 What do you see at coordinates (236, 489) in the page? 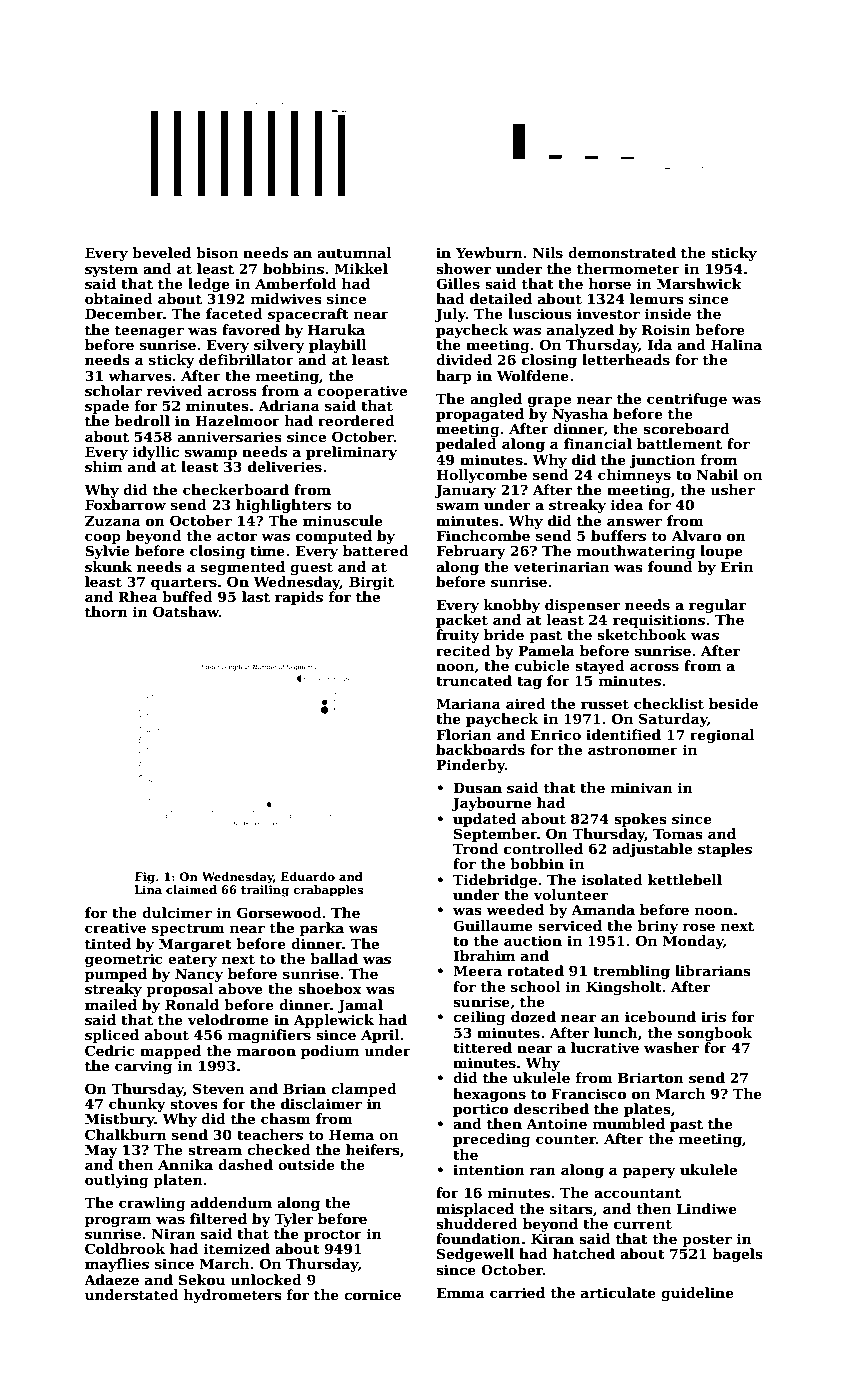
I see `checkerboard` at bounding box center [236, 489].
